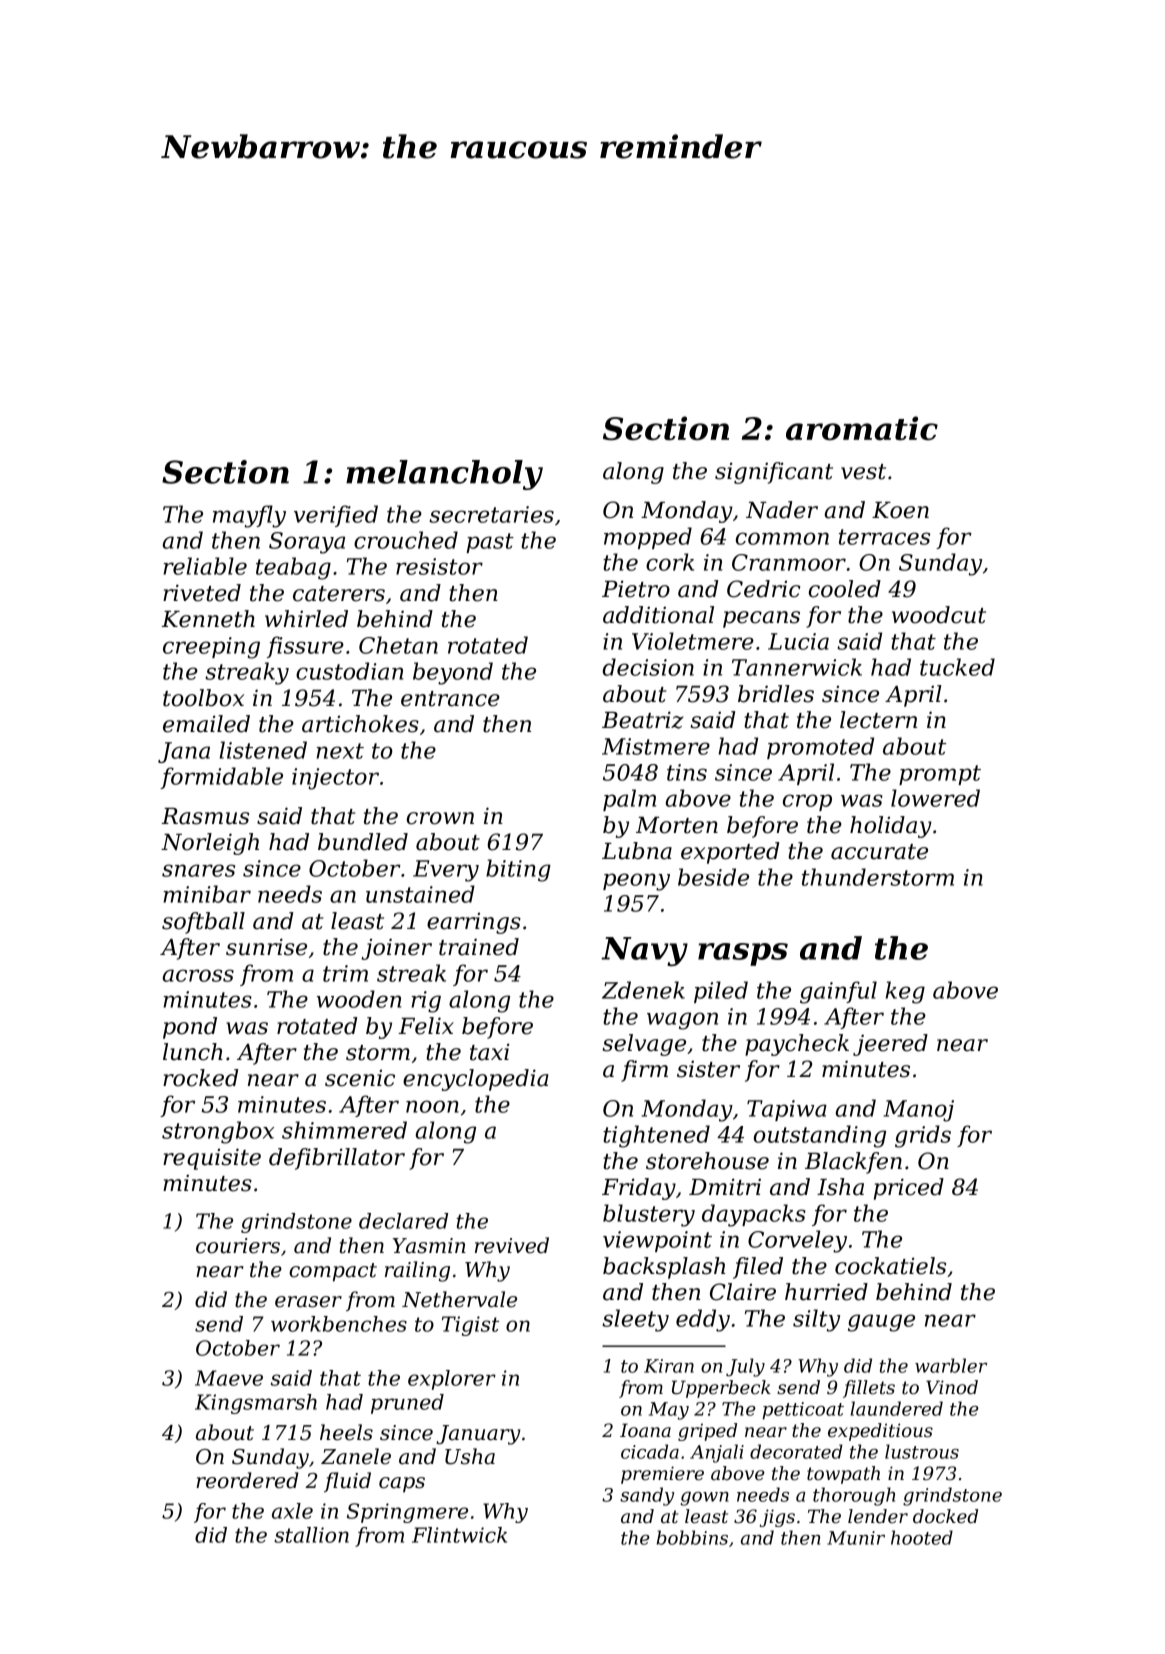 This screenshot has width=1165, height=1654. I want to click on mayfly, so click(249, 516).
